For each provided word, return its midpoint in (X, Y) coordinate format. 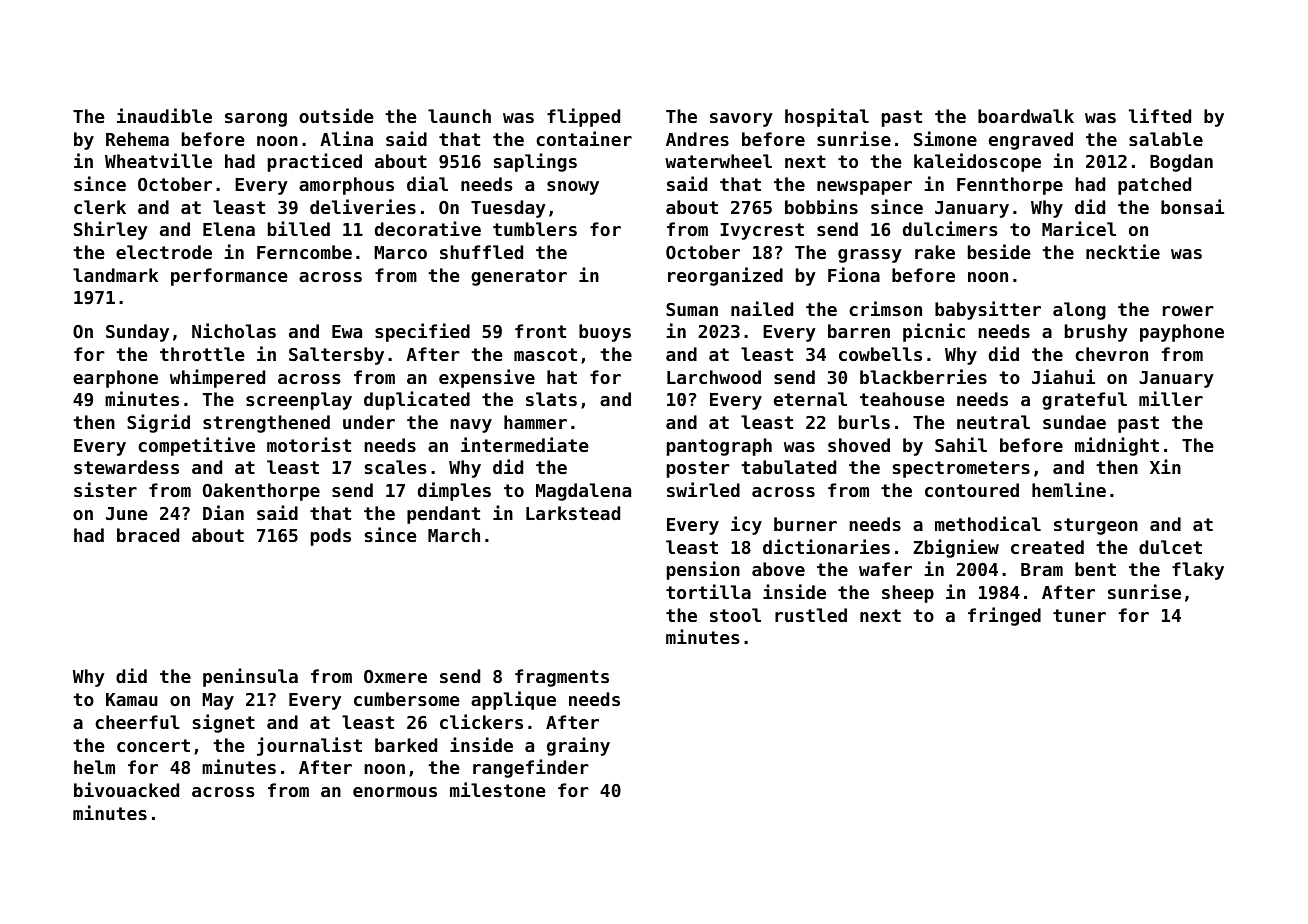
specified (422, 332)
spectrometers (961, 469)
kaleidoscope (977, 162)
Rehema (137, 139)
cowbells (880, 354)
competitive (196, 446)
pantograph (719, 447)
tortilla (708, 591)
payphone (1182, 333)
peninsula (250, 677)
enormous (395, 792)
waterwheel (718, 161)
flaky (1198, 571)
